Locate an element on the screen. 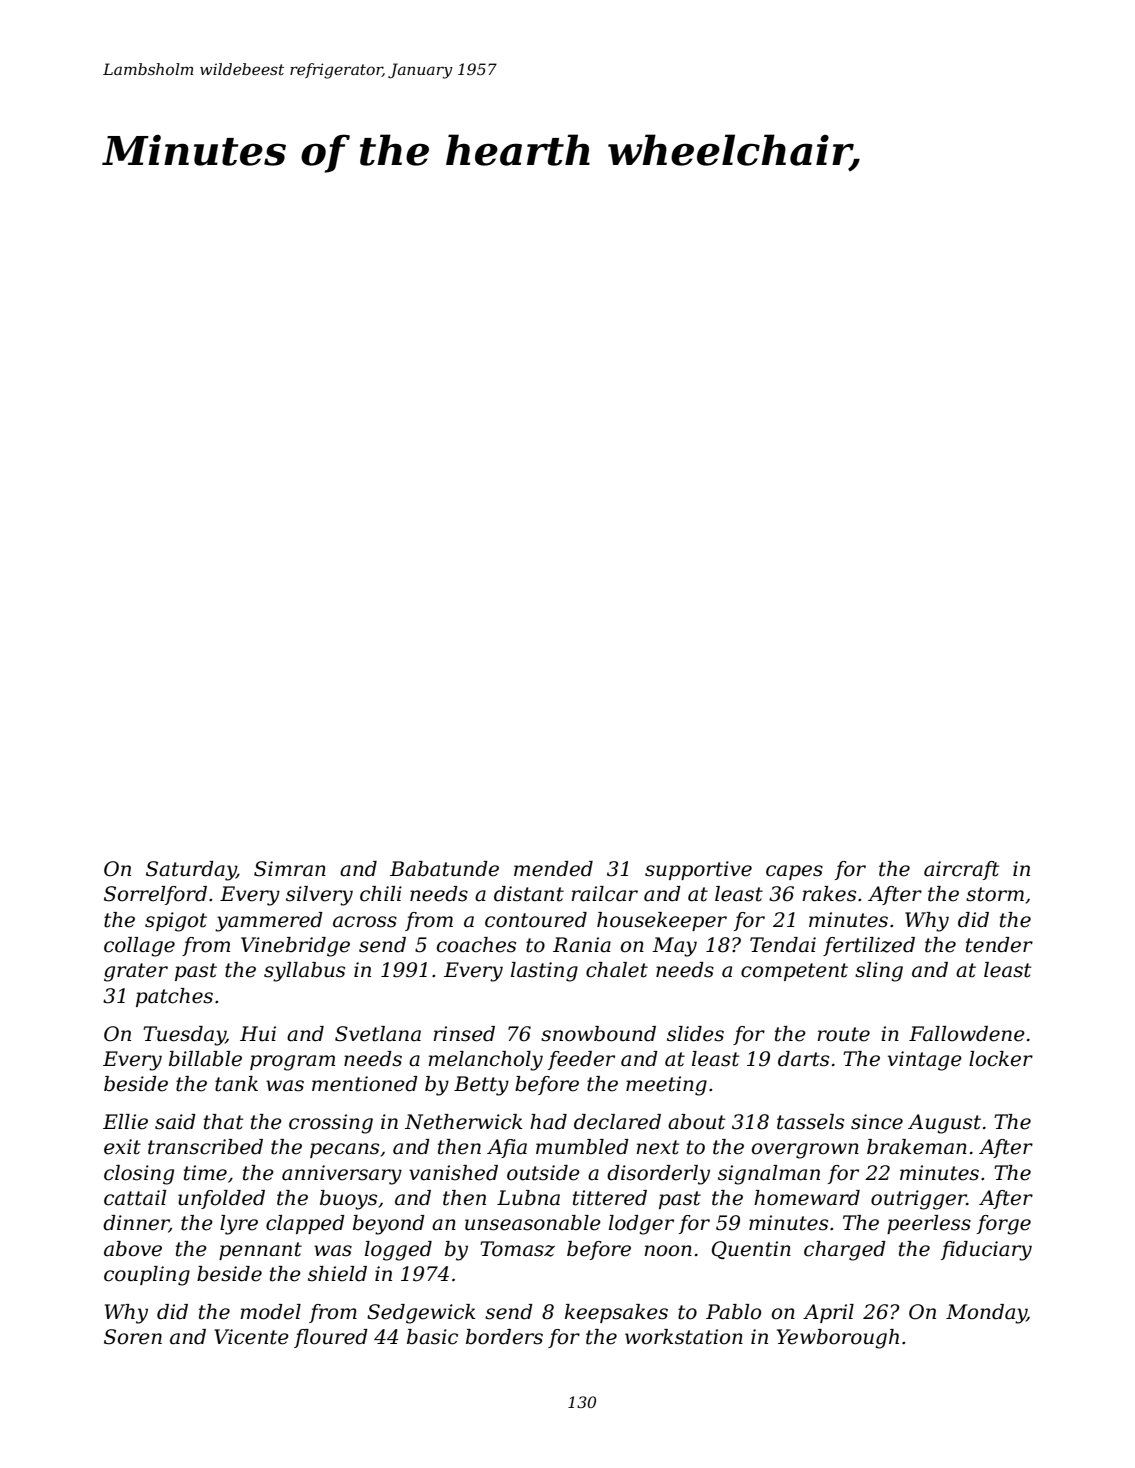  Saturday is located at coordinates (191, 871).
